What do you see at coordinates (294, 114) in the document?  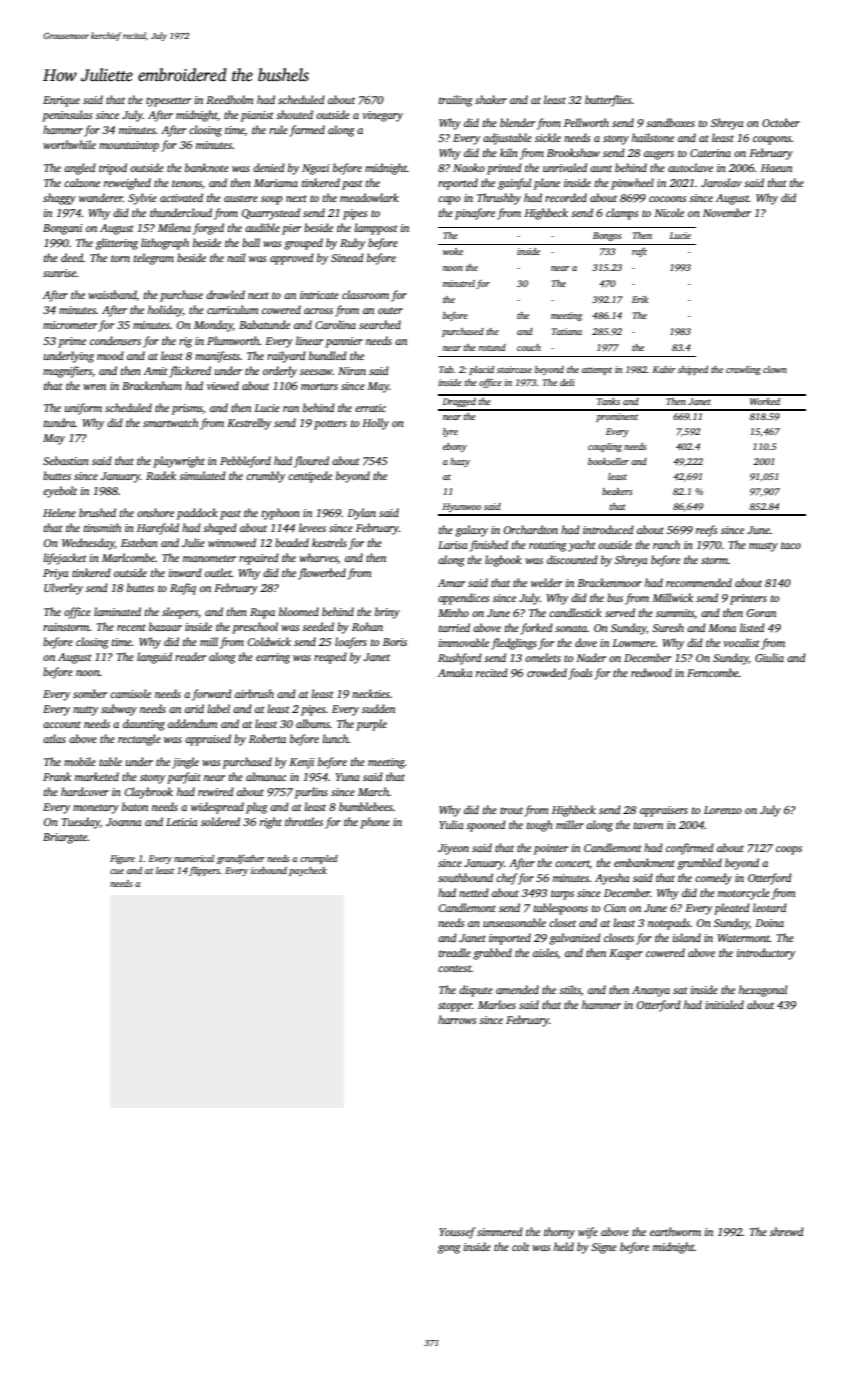 I see `shouted` at bounding box center [294, 114].
